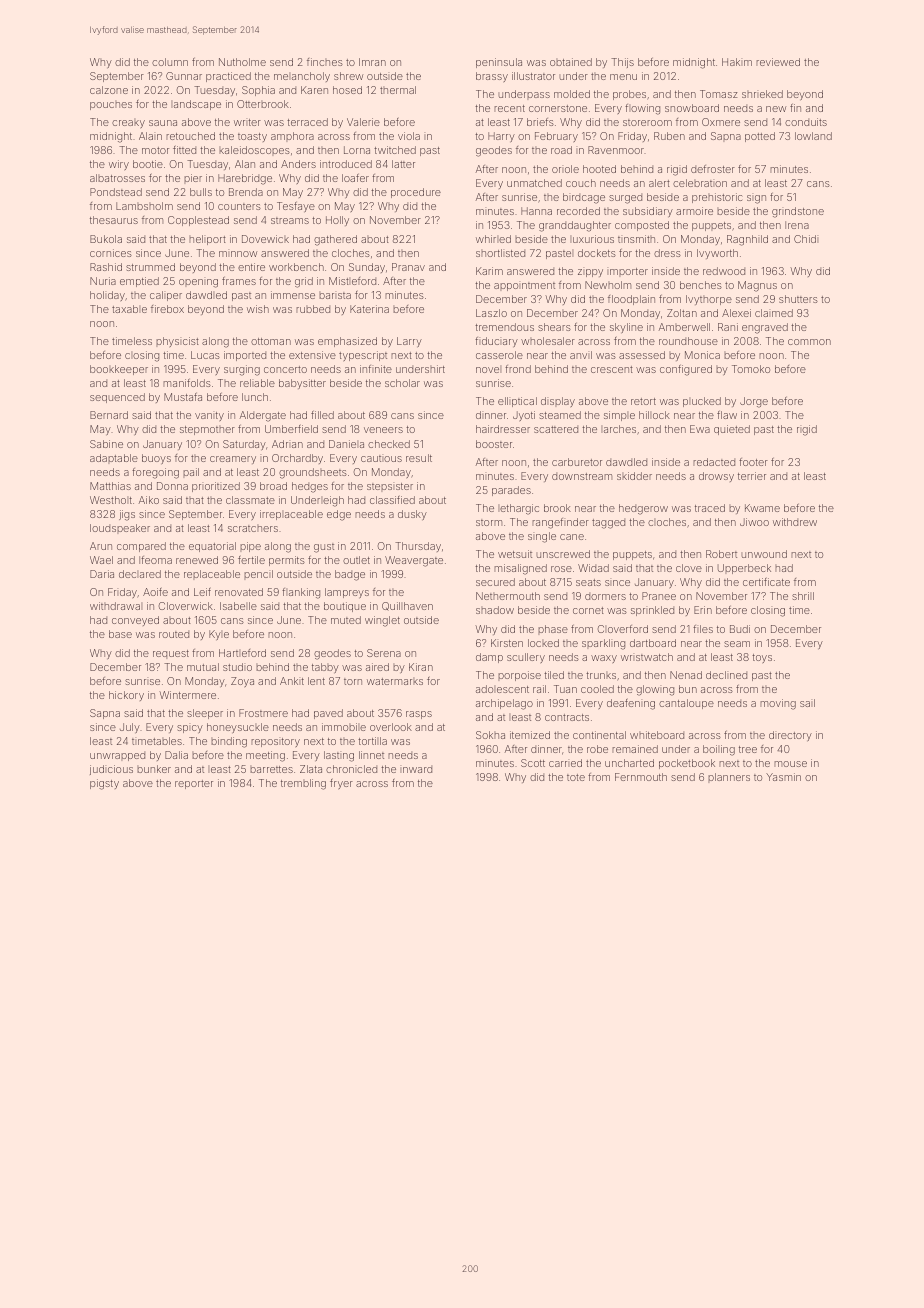 This screenshot has width=924, height=1308. I want to click on motor, so click(155, 150).
